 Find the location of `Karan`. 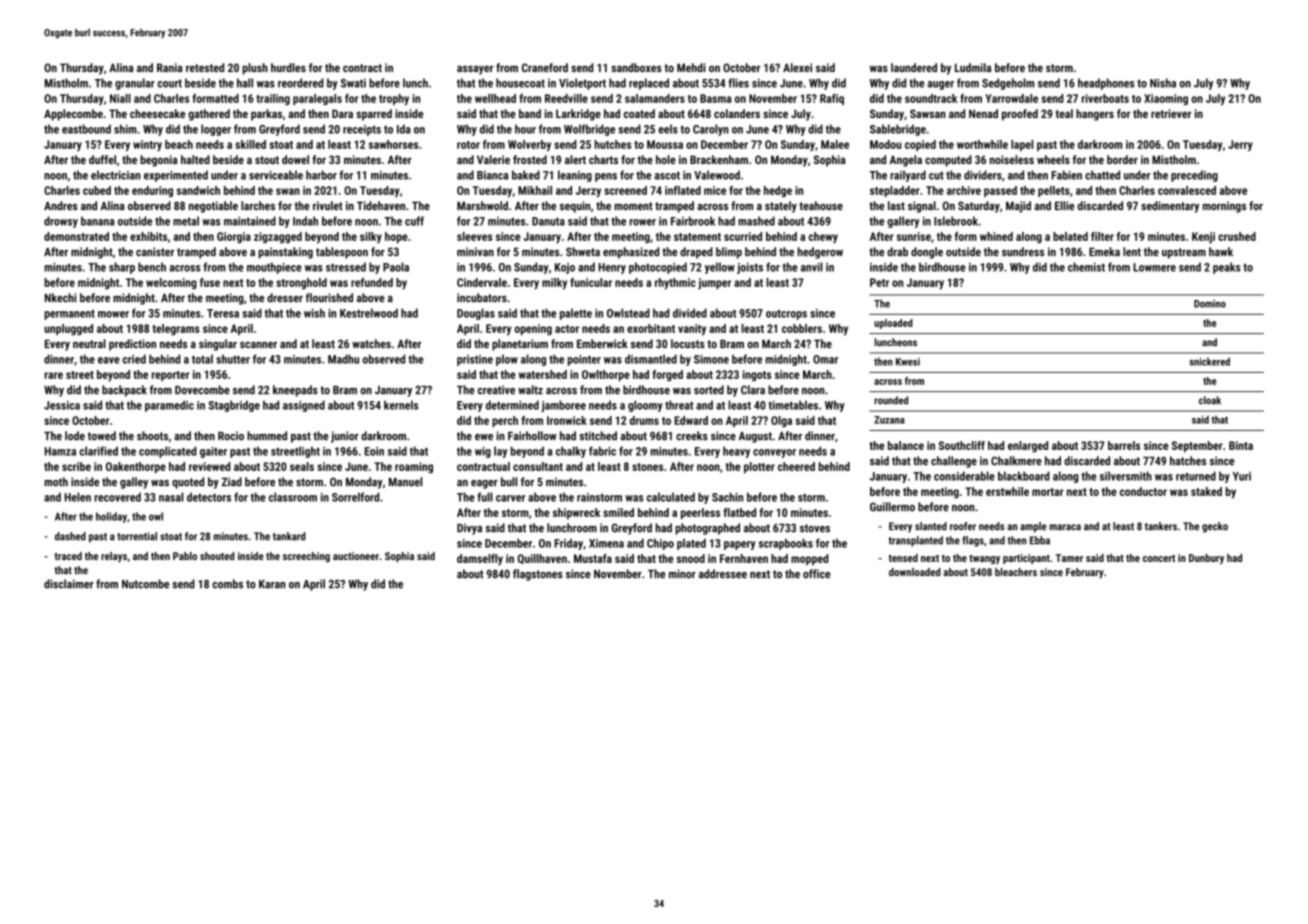

Karan is located at coordinates (272, 584).
